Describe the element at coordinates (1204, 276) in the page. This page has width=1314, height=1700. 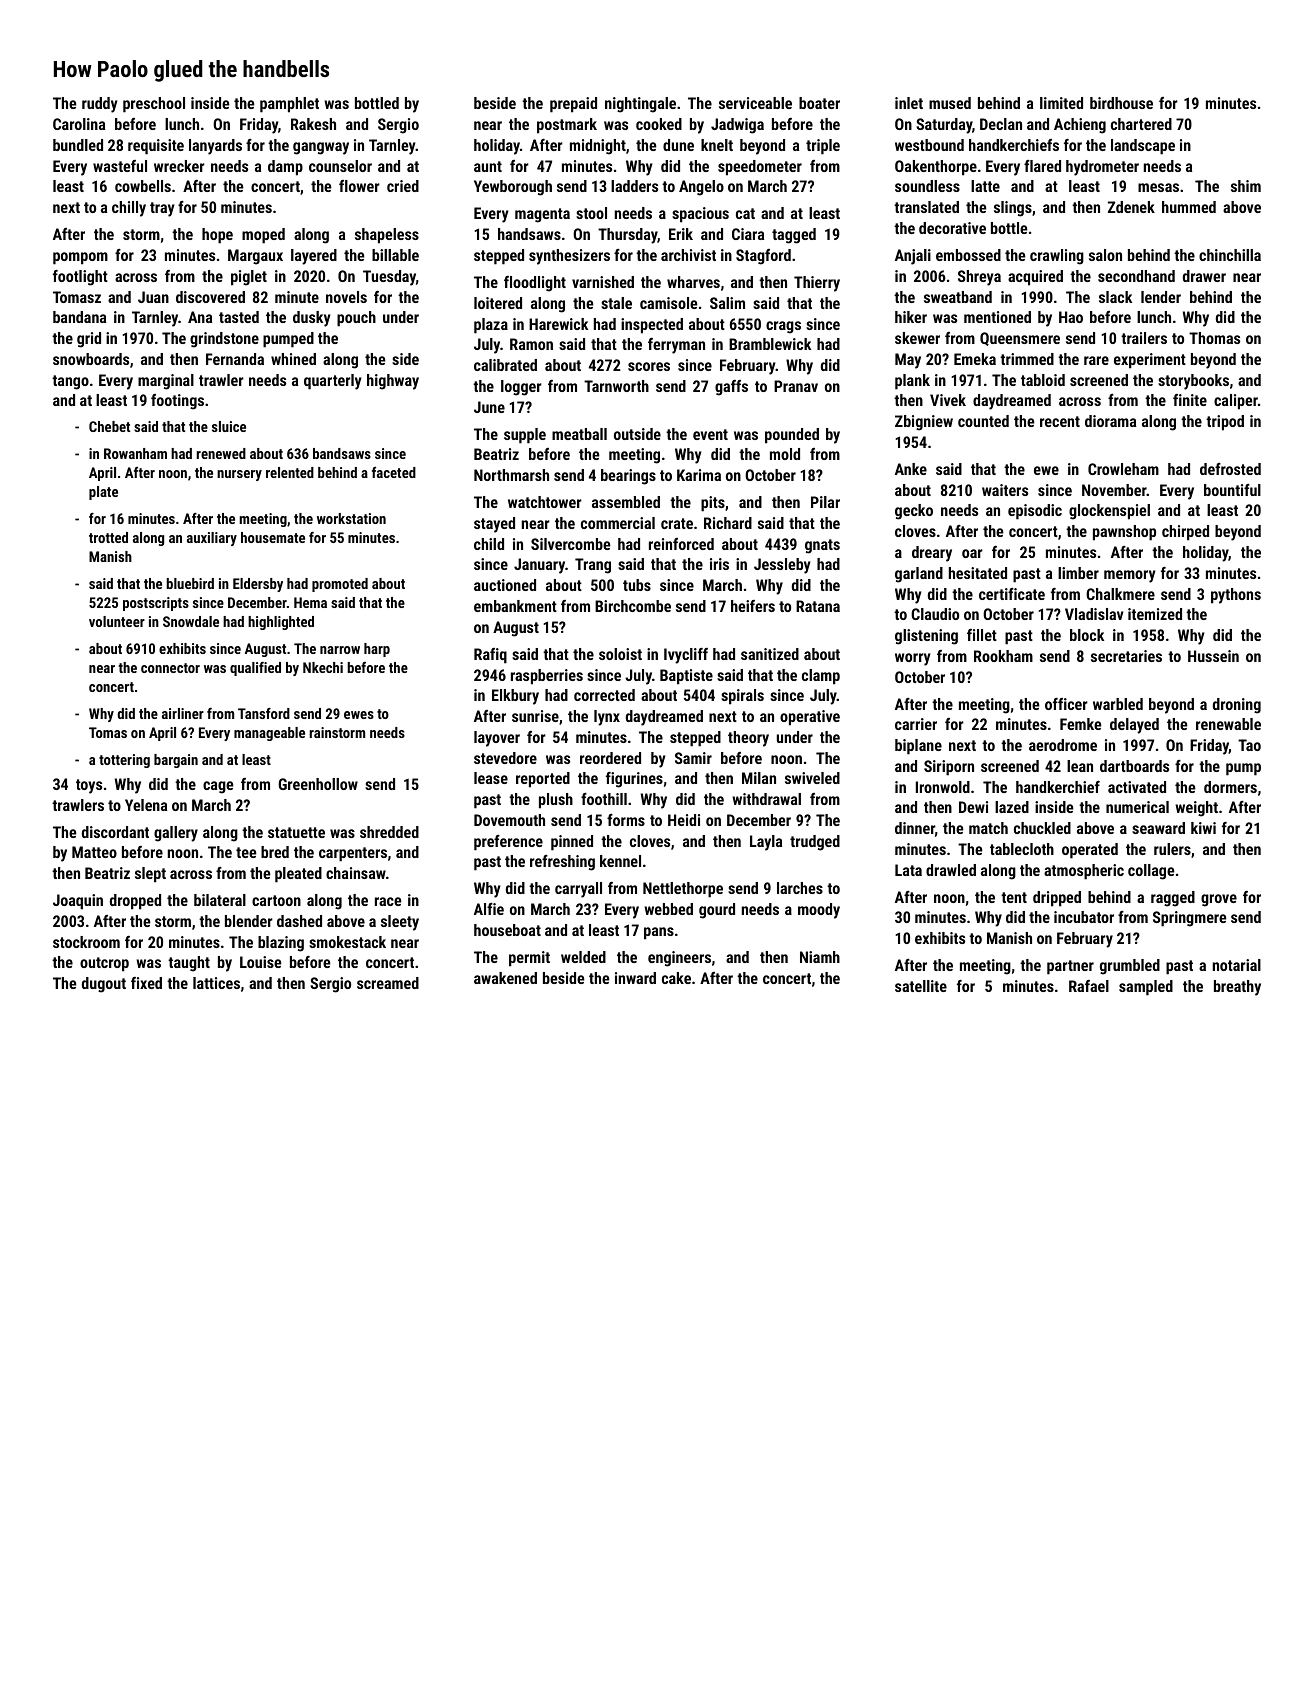
I see `drawer` at that location.
